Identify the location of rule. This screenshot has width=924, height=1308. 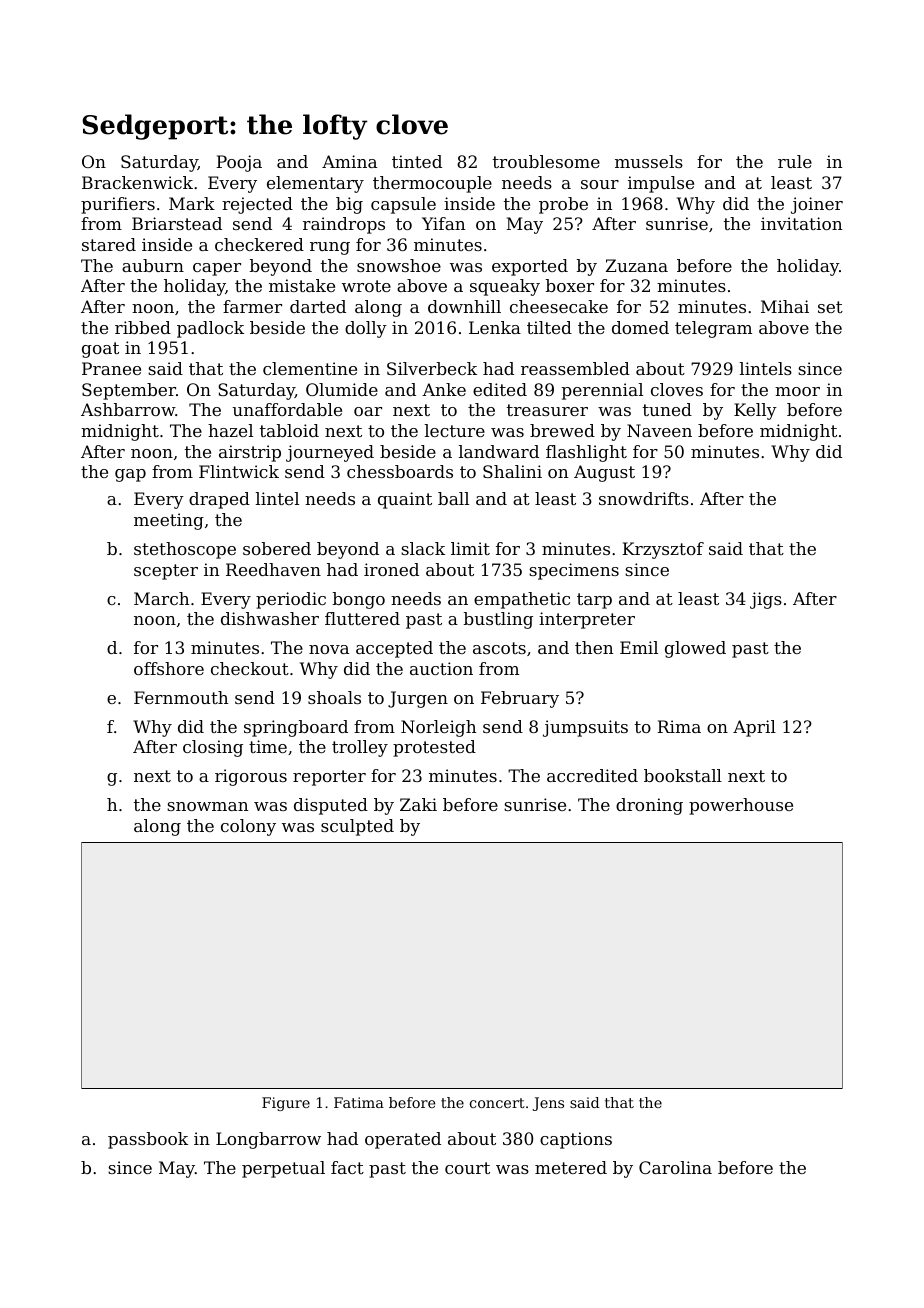
(795, 161).
